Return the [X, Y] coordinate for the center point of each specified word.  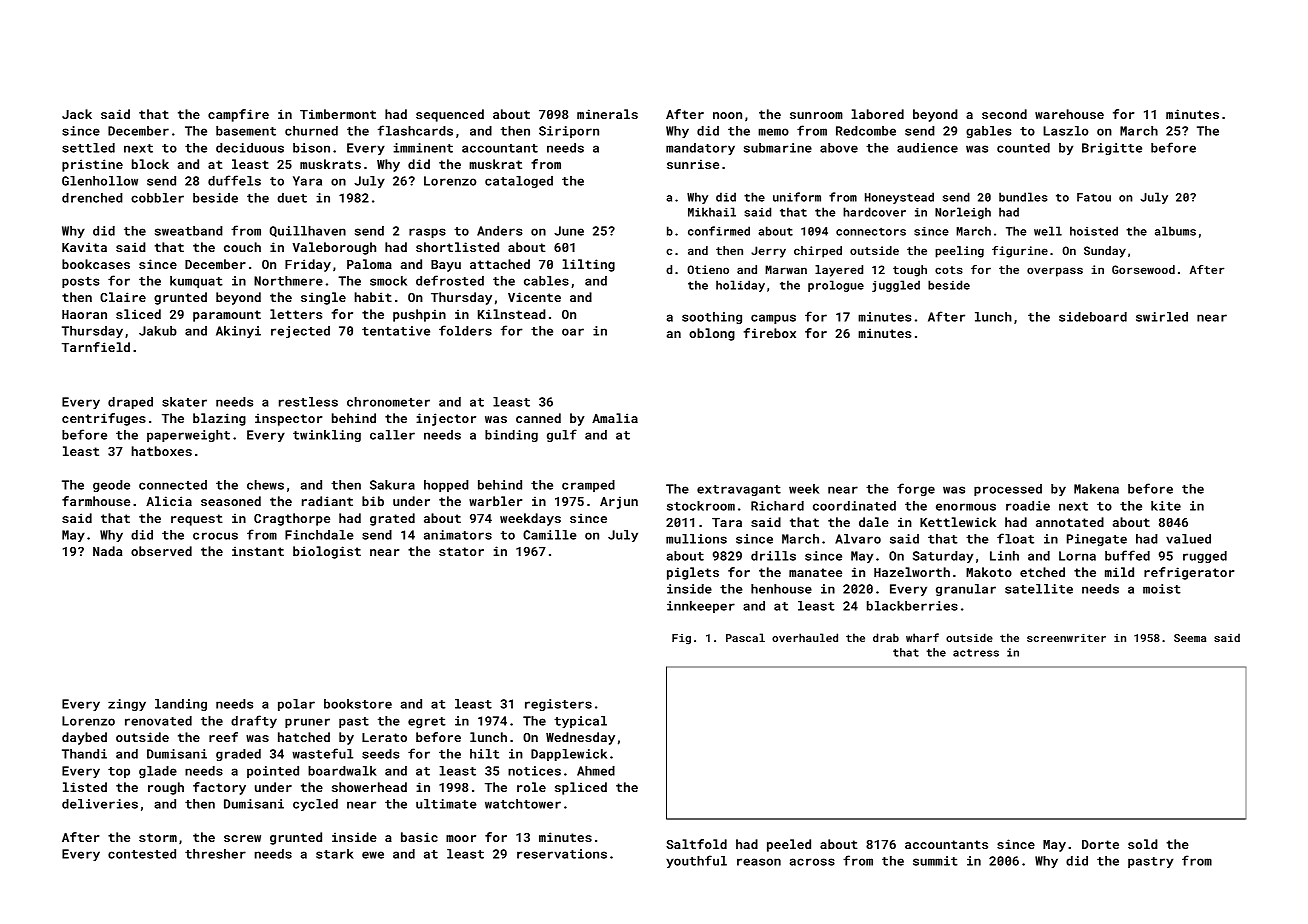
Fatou [1094, 197]
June [569, 231]
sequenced [450, 115]
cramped [588, 486]
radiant [327, 501]
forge [916, 489]
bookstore [358, 704]
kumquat [196, 282]
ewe [373, 855]
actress [976, 653]
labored [878, 114]
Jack [77, 114]
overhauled [805, 637]
